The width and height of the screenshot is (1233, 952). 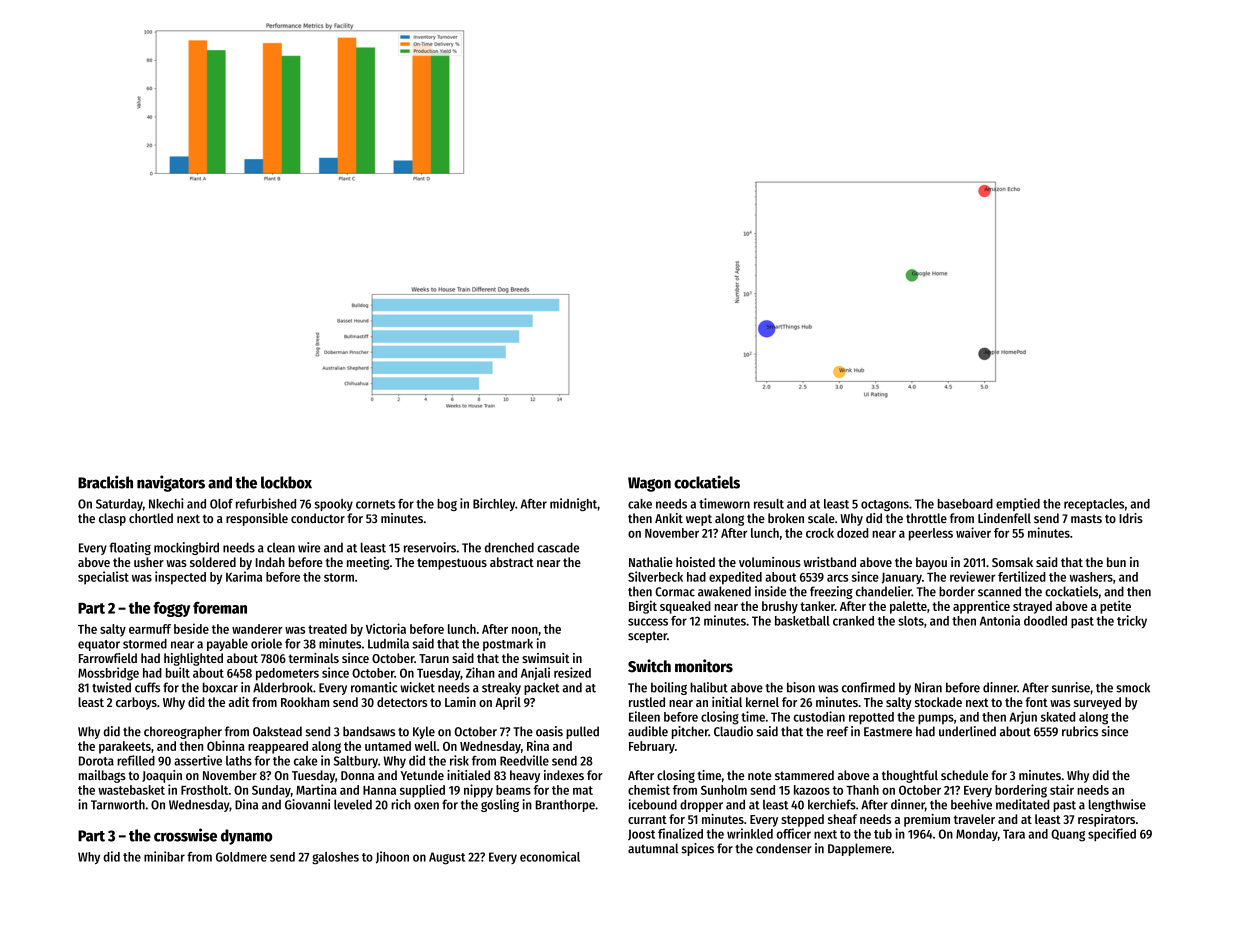 I want to click on respirators, so click(x=1106, y=820).
